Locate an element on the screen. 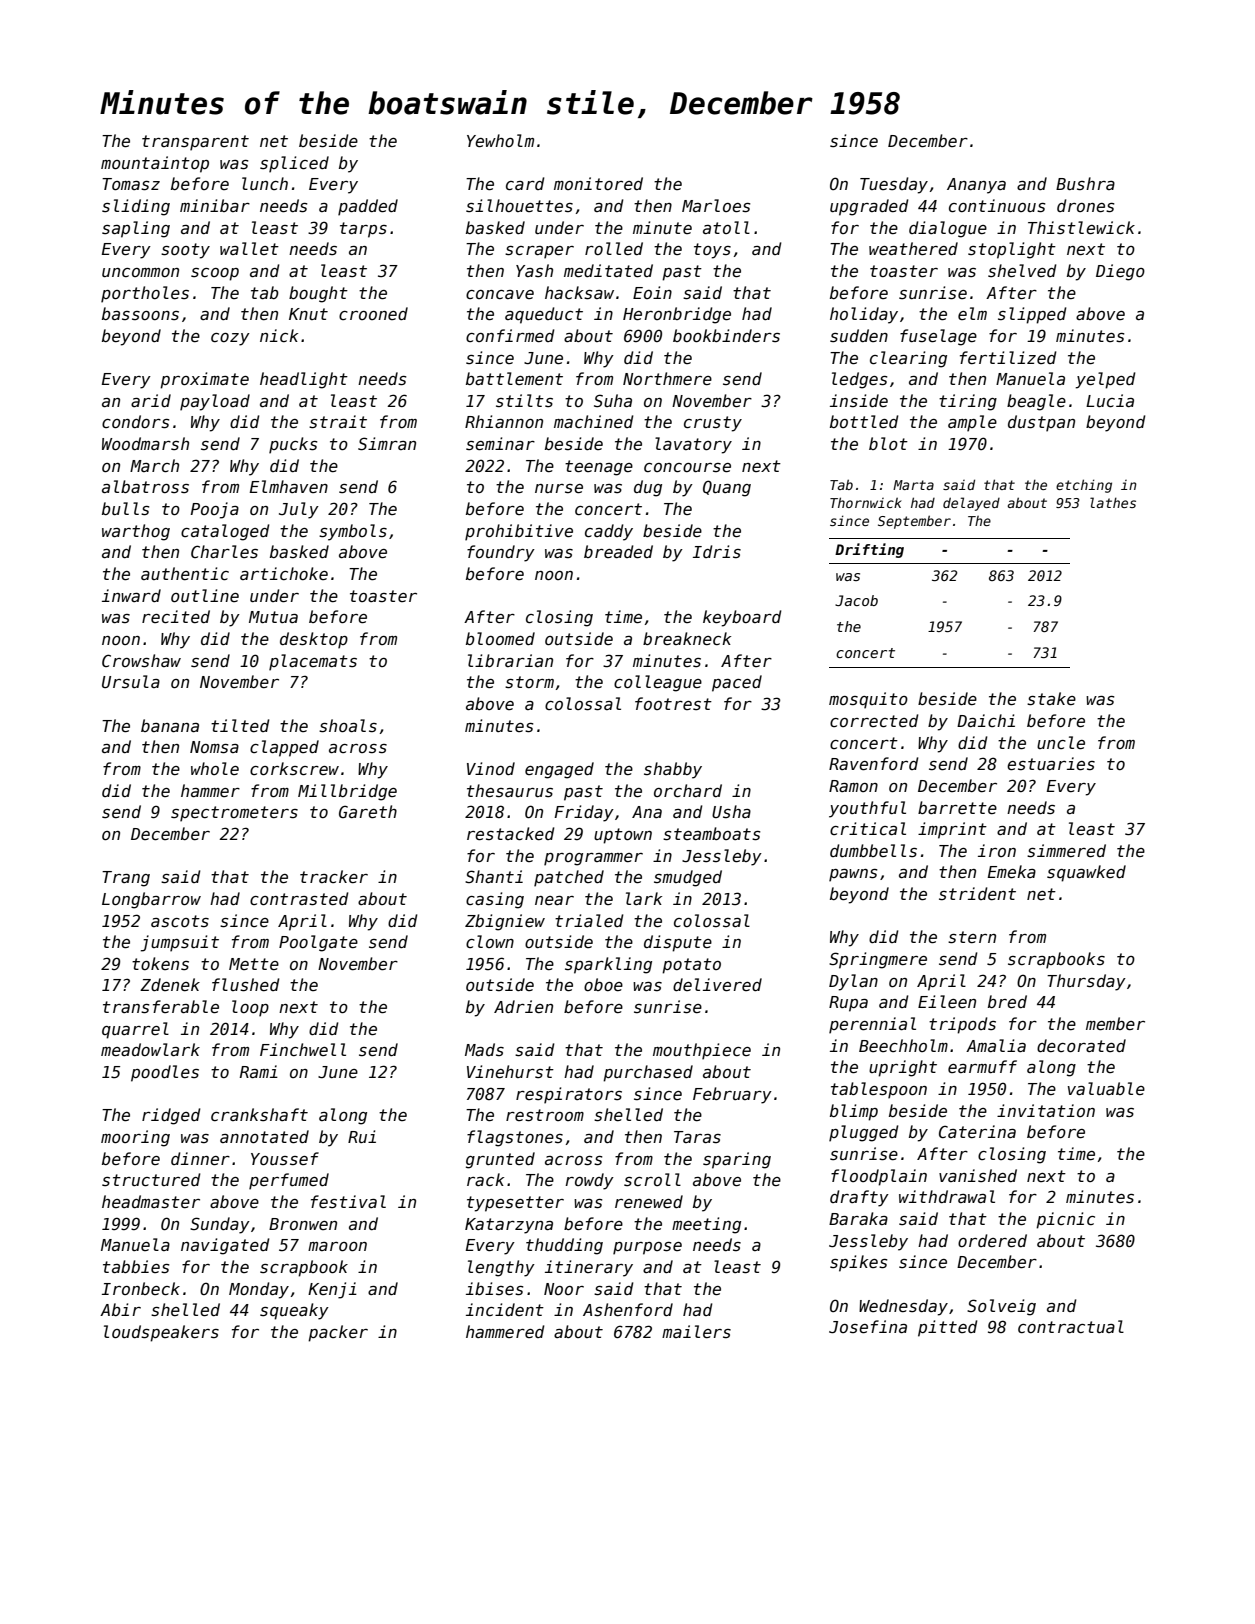 The height and width of the screenshot is (1624, 1255). Yewholm is located at coordinates (500, 140).
